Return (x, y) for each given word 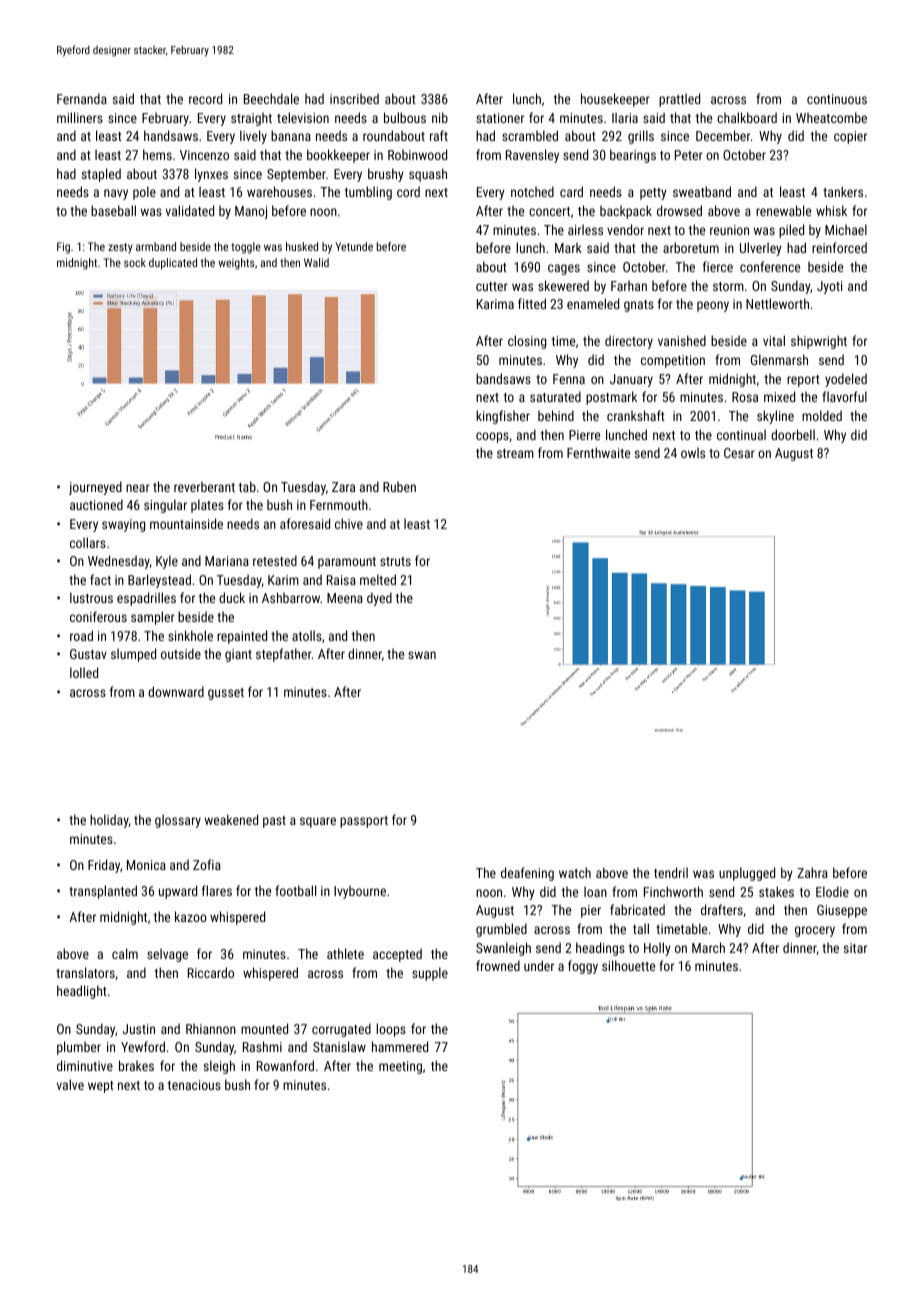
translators (85, 972)
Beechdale (271, 98)
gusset (226, 694)
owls (693, 452)
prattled (679, 100)
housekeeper (615, 100)
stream (515, 453)
